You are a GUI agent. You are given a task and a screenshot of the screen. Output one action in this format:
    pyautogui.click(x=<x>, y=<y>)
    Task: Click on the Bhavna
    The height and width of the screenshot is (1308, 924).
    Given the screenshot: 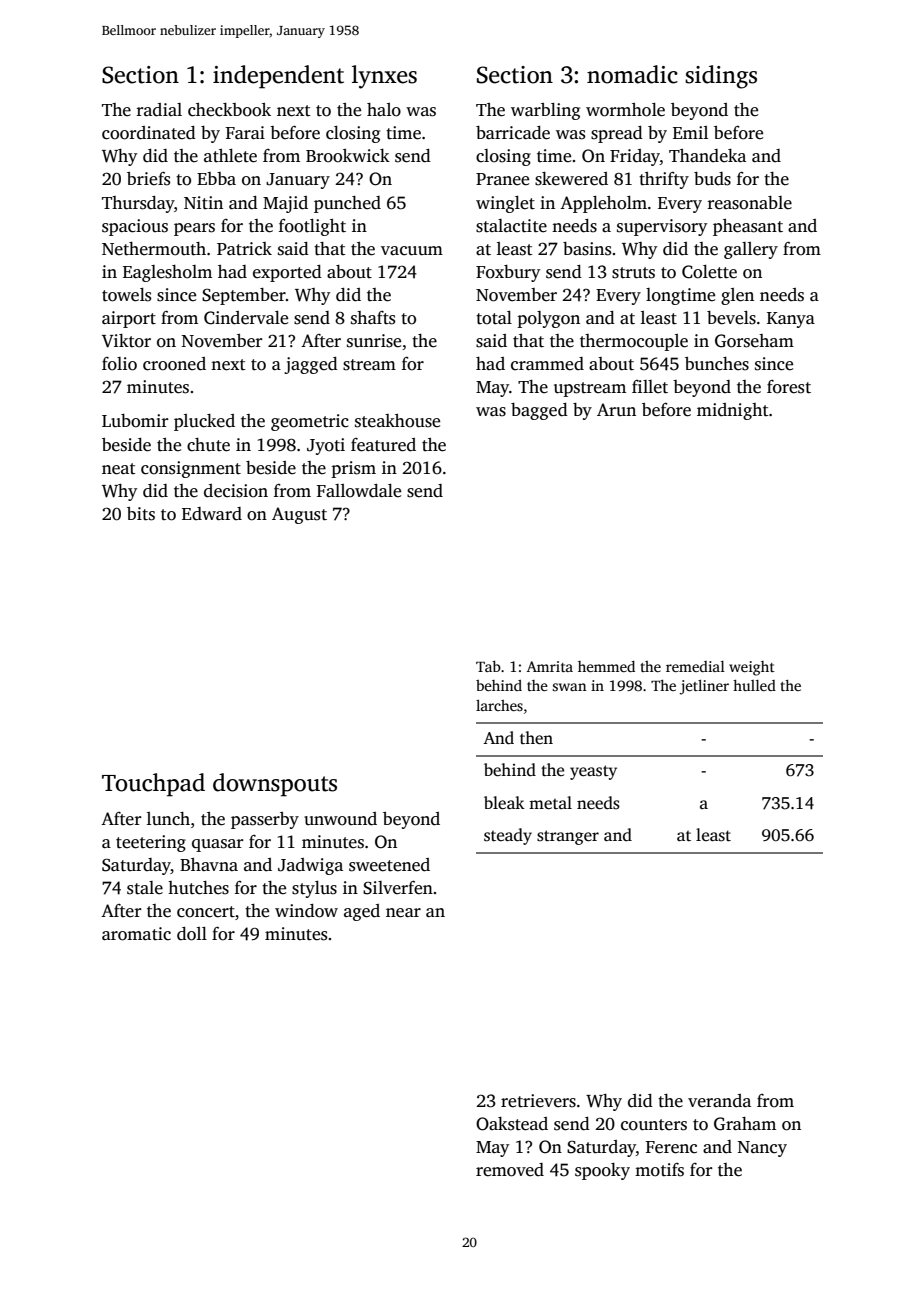 What is the action you would take?
    pyautogui.click(x=209, y=864)
